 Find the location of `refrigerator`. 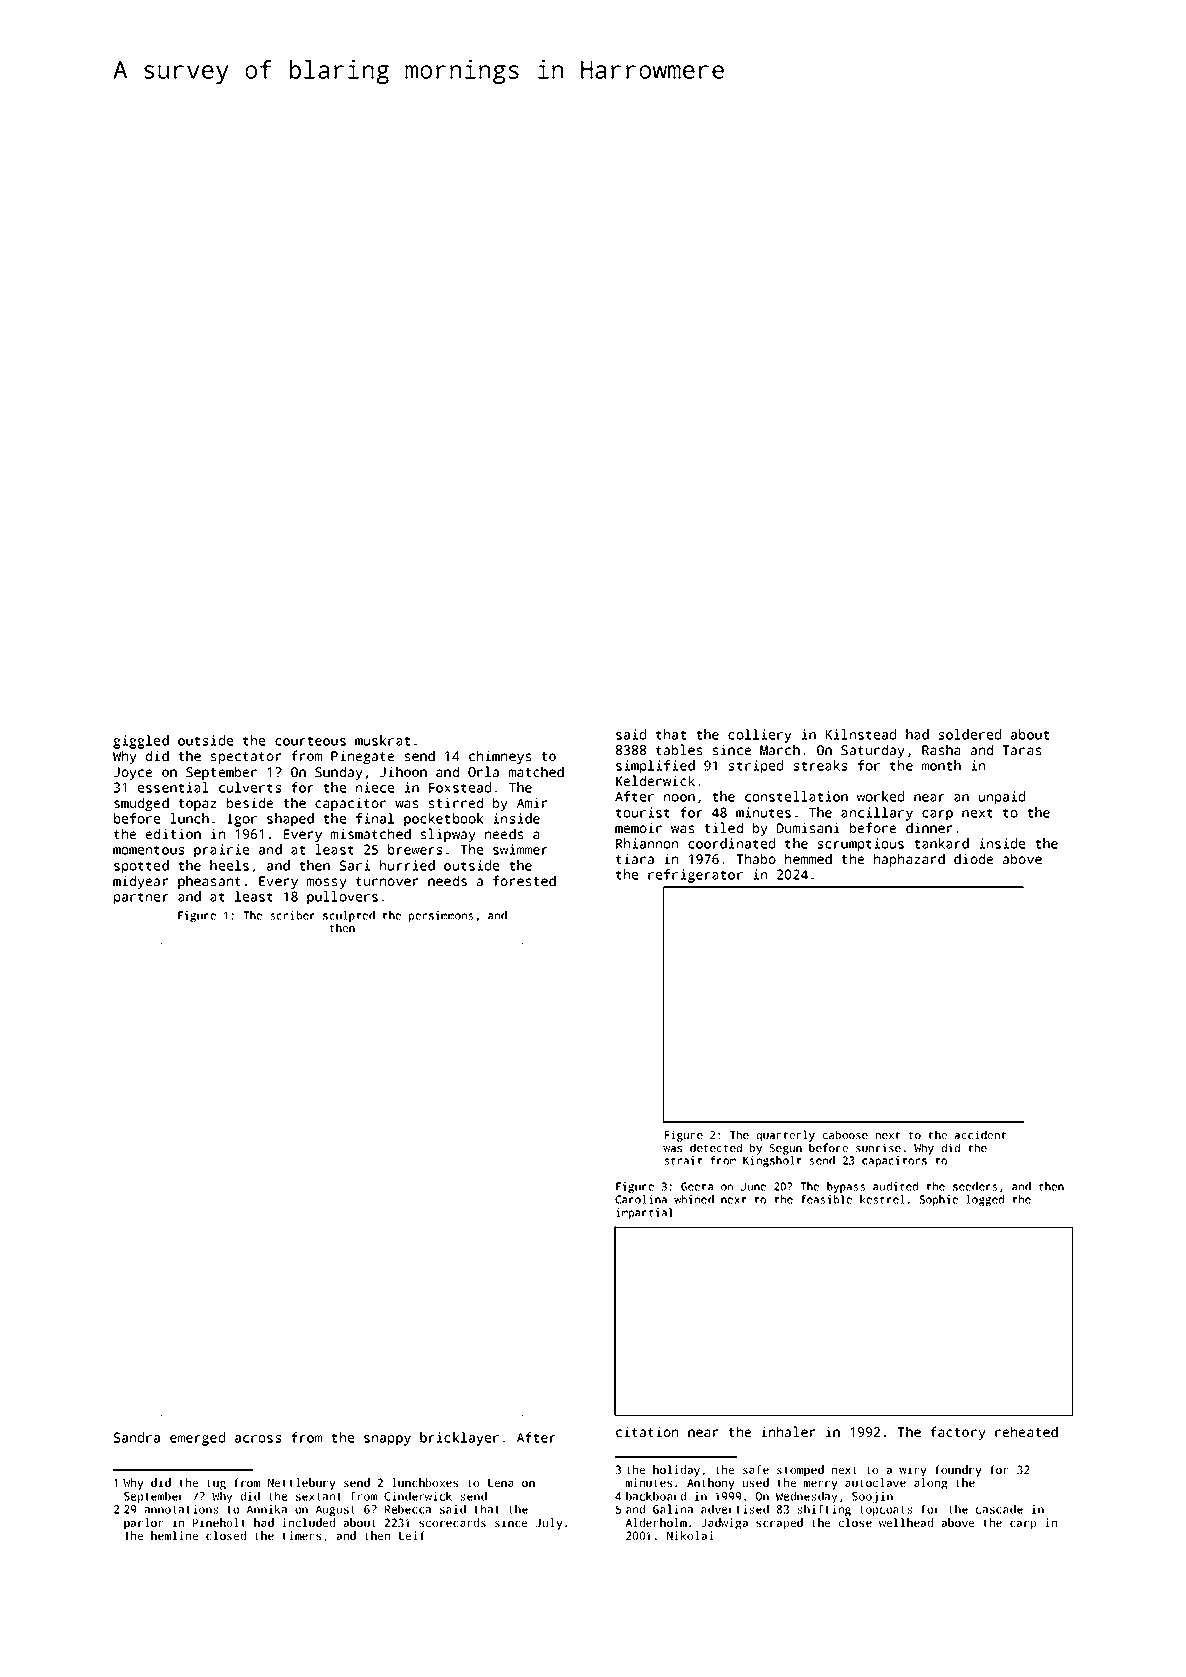

refrigerator is located at coordinates (695, 876).
